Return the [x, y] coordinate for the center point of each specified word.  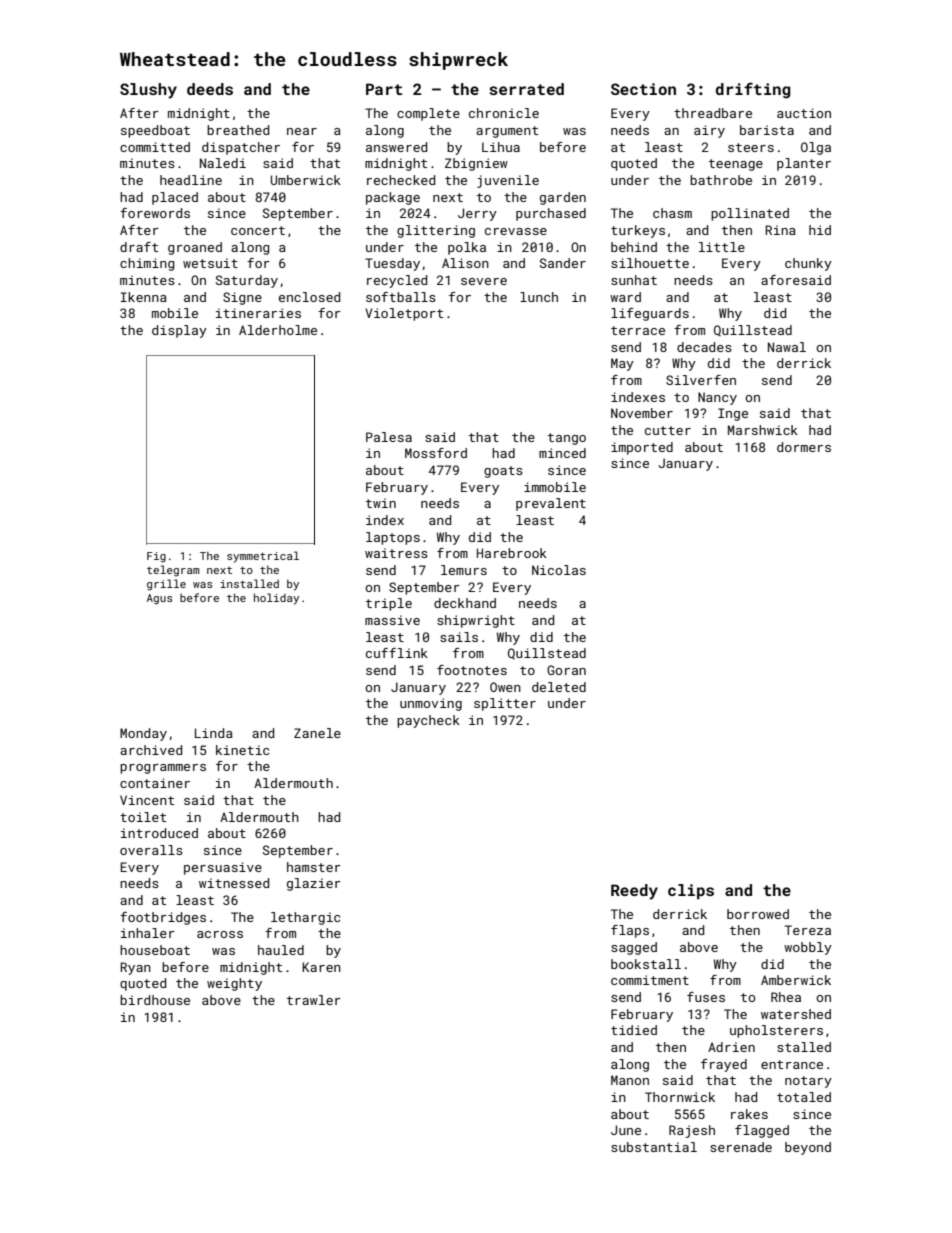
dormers [804, 447]
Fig [156, 557]
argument [507, 132]
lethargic [305, 918]
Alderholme [278, 330]
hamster [314, 867]
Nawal [787, 347]
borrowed [758, 914]
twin [381, 503]
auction [804, 113]
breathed [238, 130]
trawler [314, 1000]
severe [484, 281]
